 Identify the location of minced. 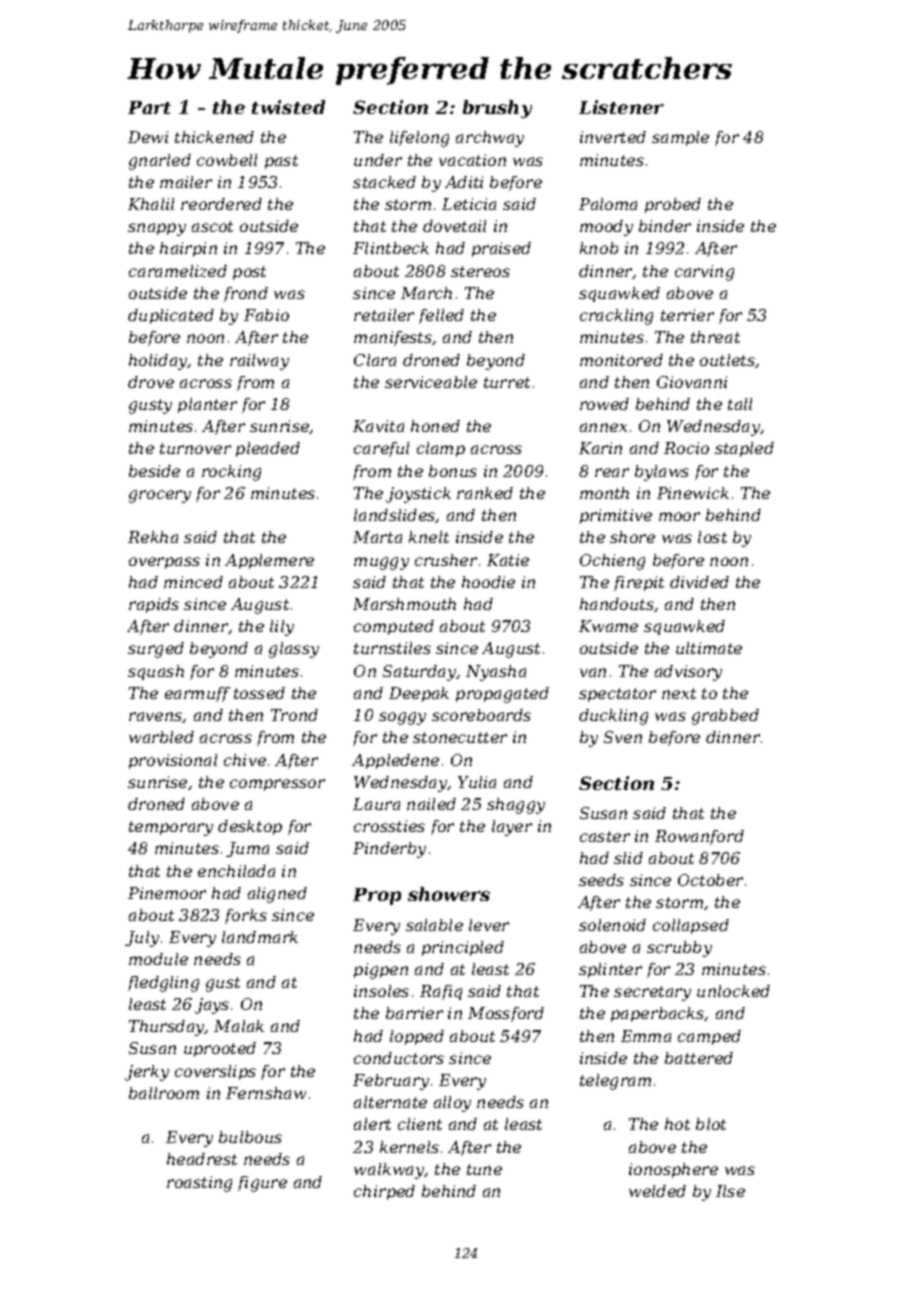
(193, 582).
